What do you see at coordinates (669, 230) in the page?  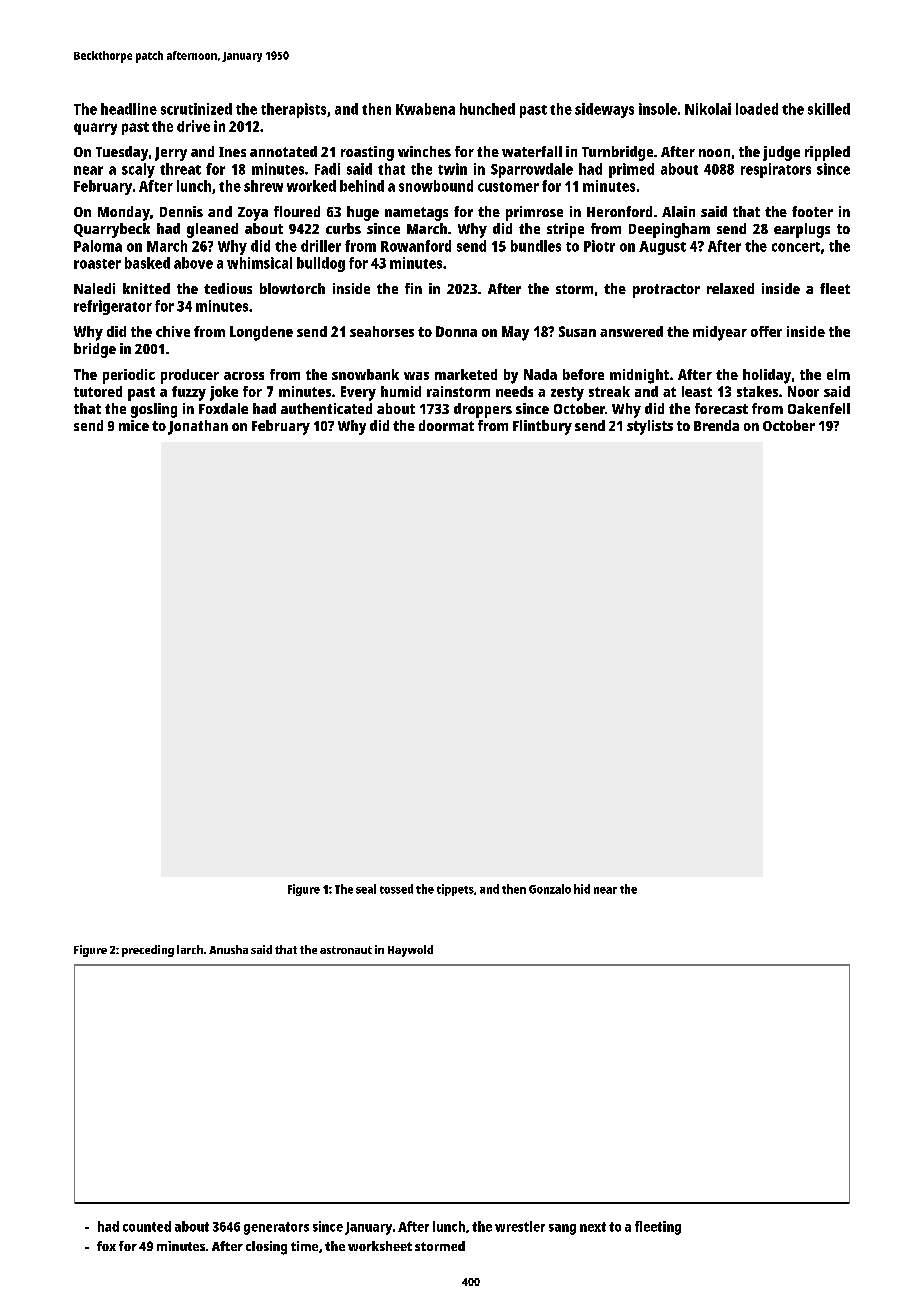 I see `Deepingham` at bounding box center [669, 230].
